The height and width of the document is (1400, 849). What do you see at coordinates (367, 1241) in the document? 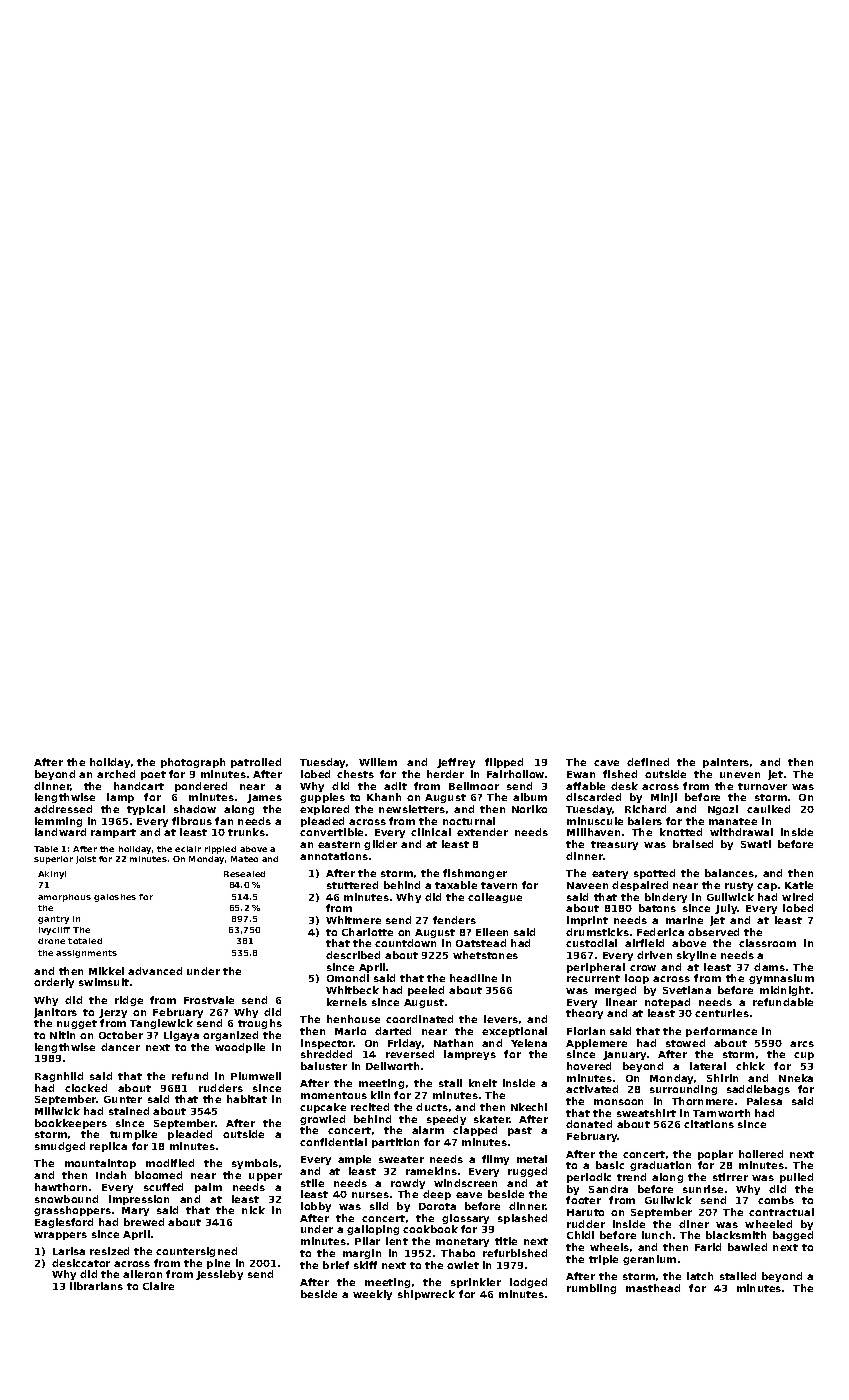
I see `Pilar` at bounding box center [367, 1241].
